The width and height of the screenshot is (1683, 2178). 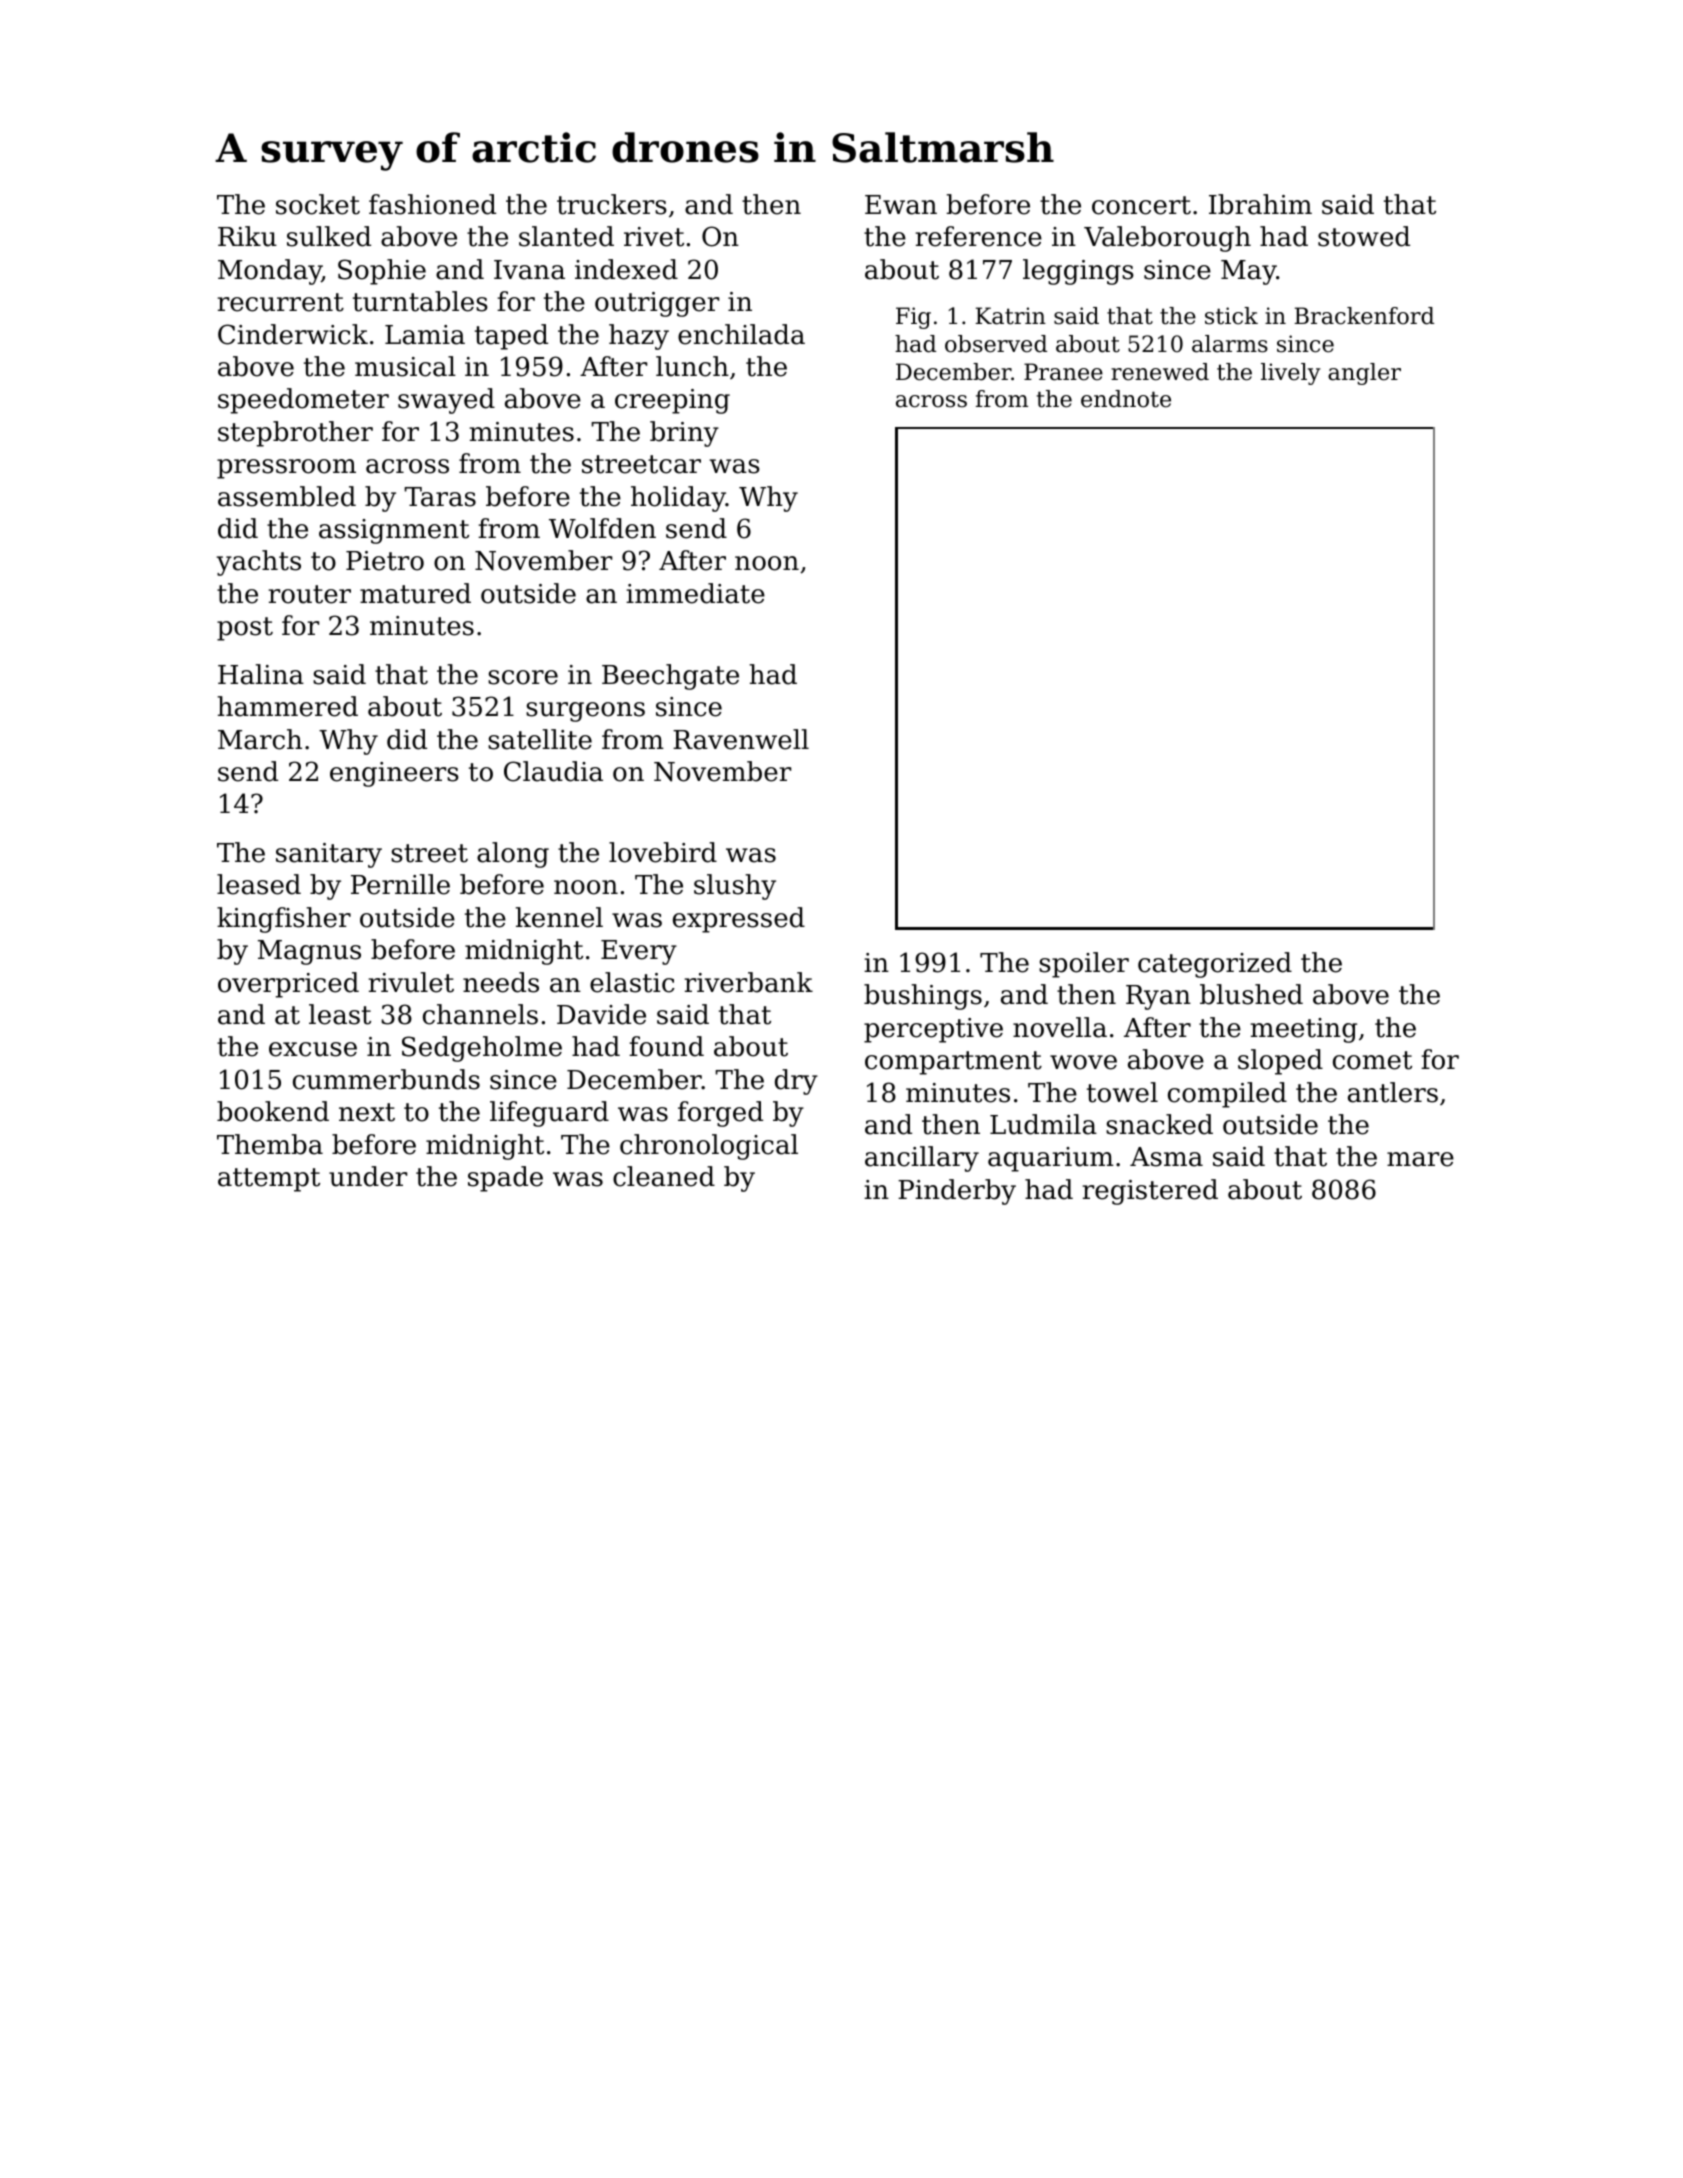 I want to click on excuse, so click(x=313, y=1049).
